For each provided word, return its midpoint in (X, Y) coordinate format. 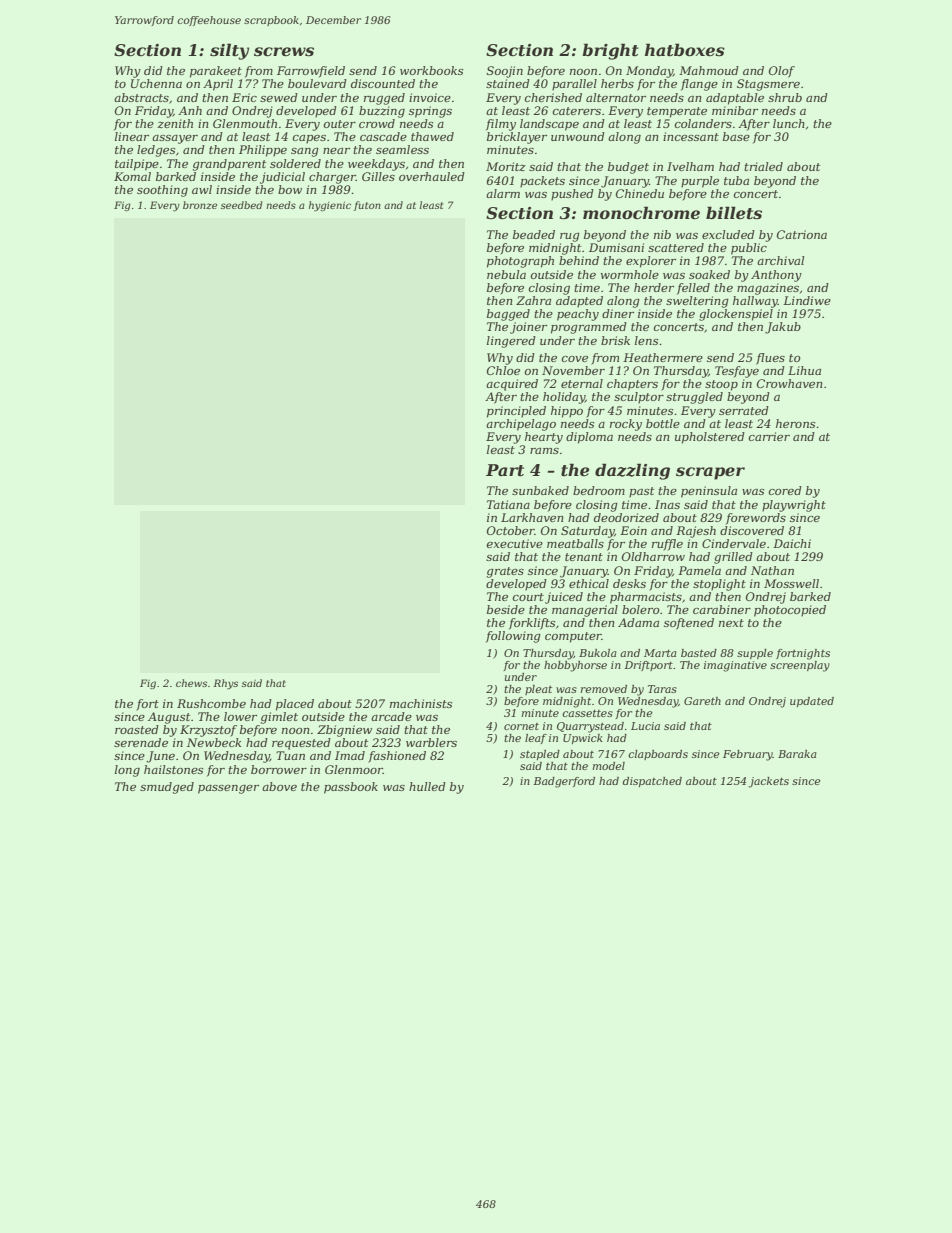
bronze (200, 205)
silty (229, 51)
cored (785, 490)
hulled (427, 786)
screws (284, 52)
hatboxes (685, 49)
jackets (768, 782)
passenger (228, 789)
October (511, 530)
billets (734, 213)
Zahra (533, 300)
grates (505, 572)
